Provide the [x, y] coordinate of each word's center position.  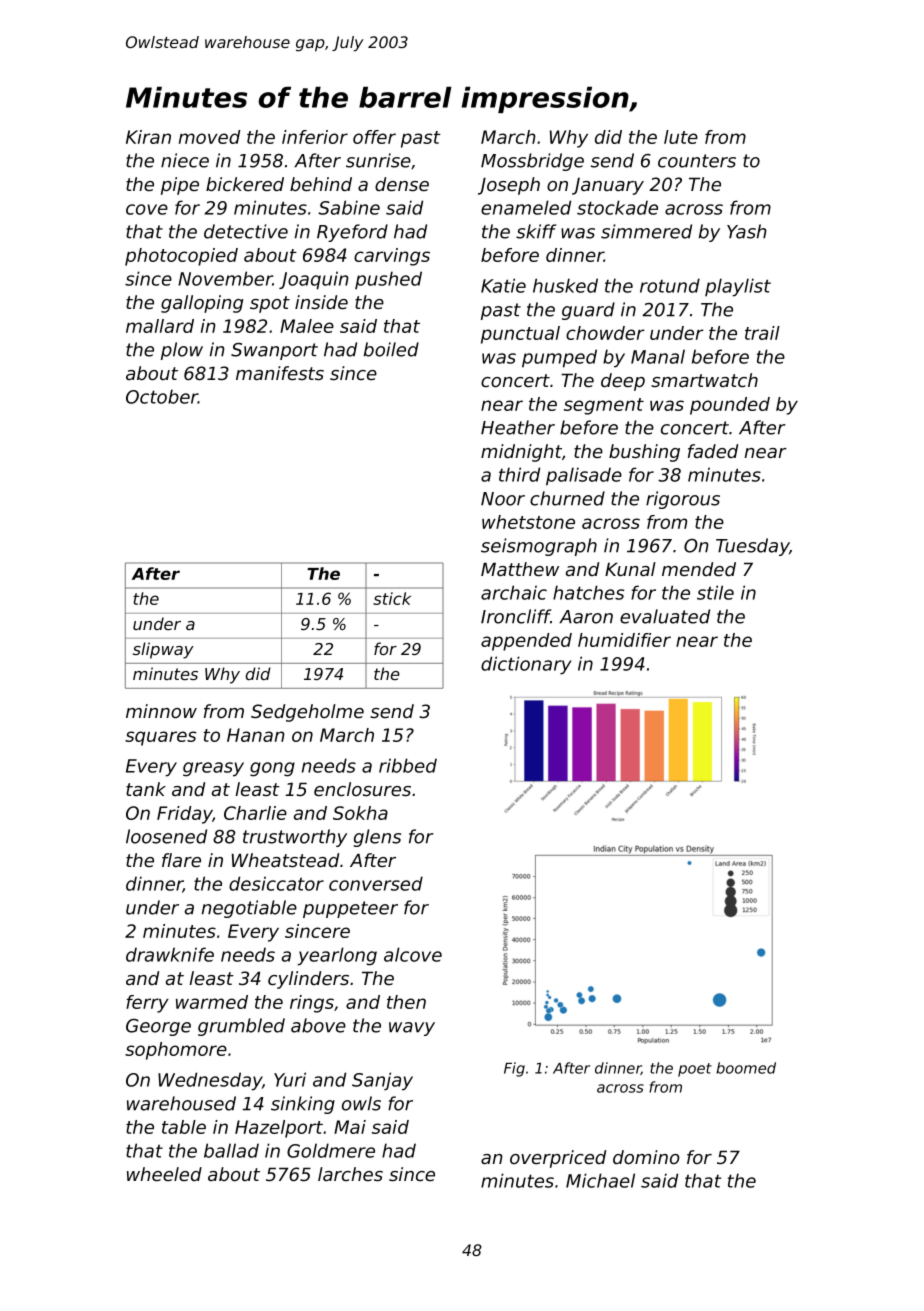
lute [681, 137]
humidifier [624, 640]
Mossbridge [532, 162]
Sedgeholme [307, 713]
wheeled [164, 1174]
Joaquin [314, 280]
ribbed [408, 765]
